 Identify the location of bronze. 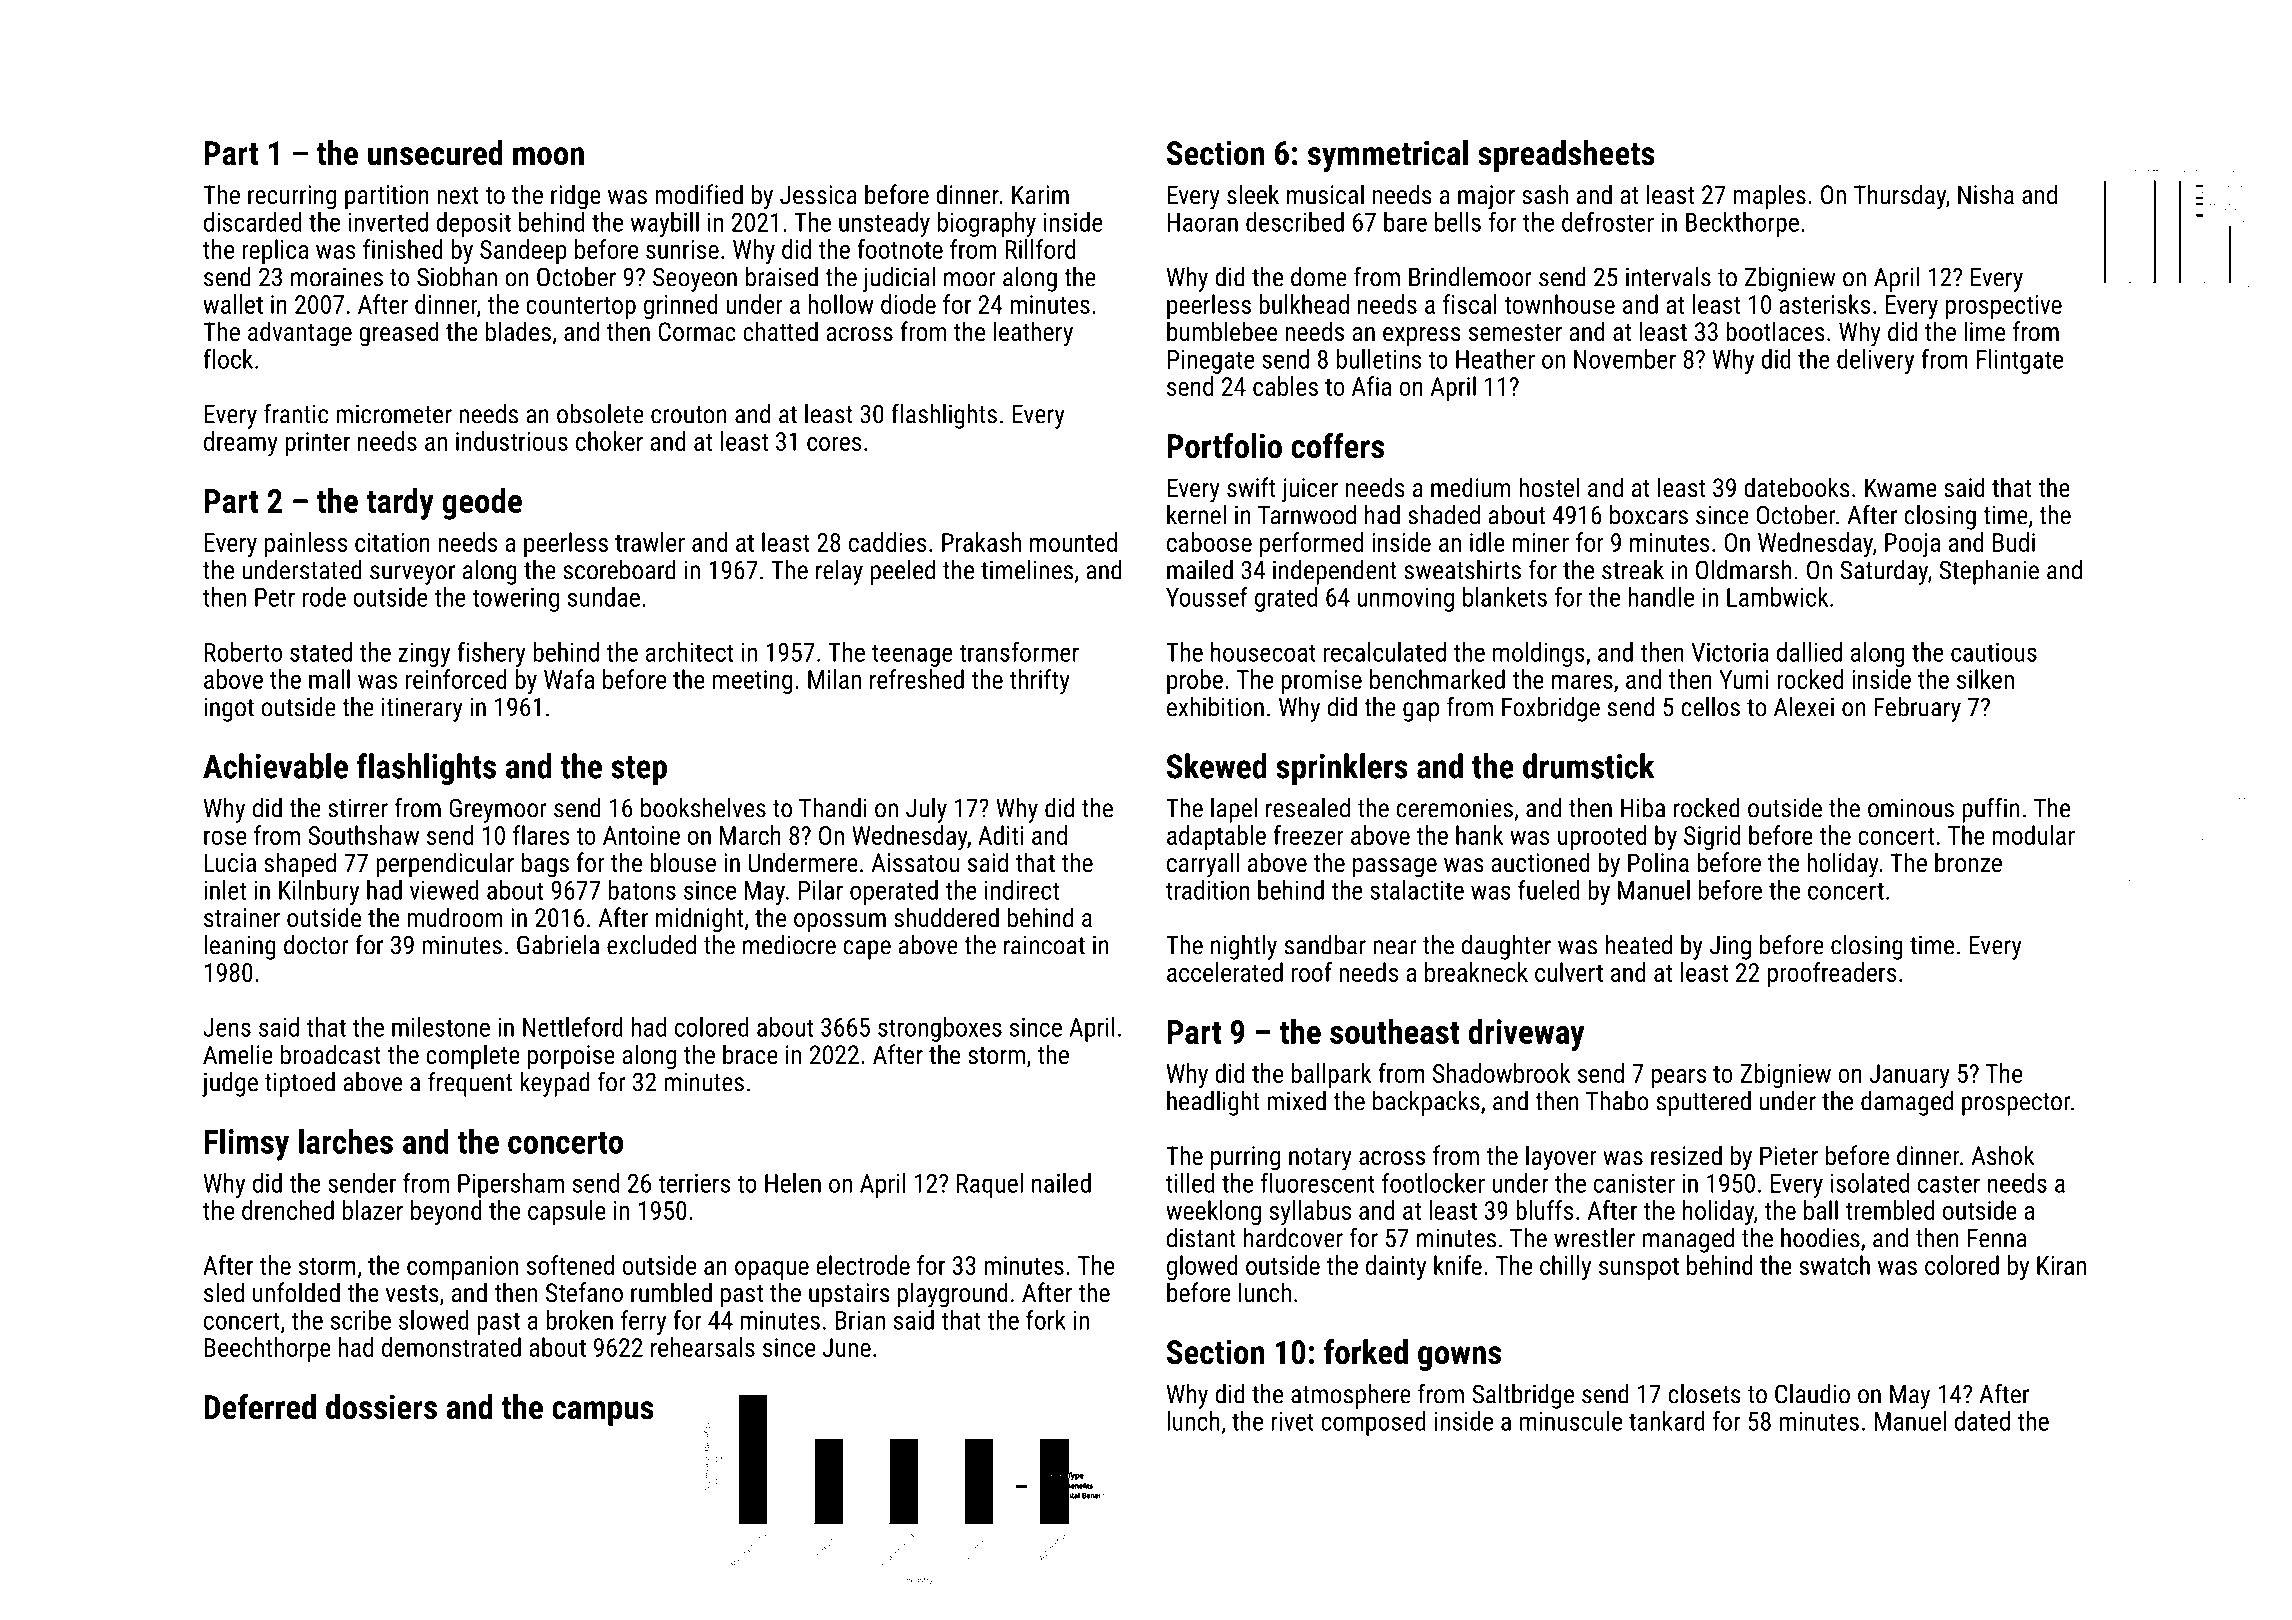
(1968, 862).
